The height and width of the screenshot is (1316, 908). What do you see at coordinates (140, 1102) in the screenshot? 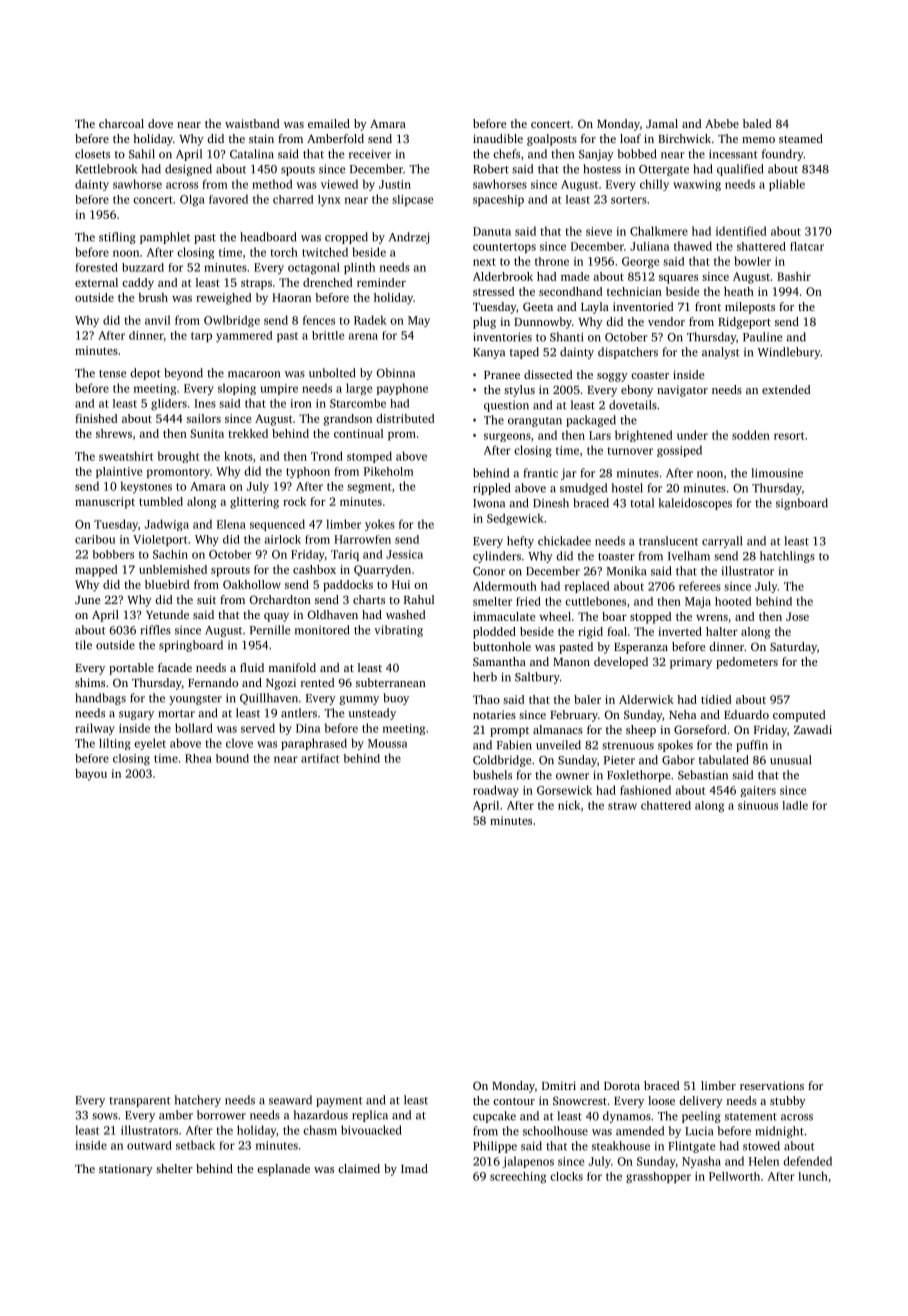
I see `transparent` at bounding box center [140, 1102].
